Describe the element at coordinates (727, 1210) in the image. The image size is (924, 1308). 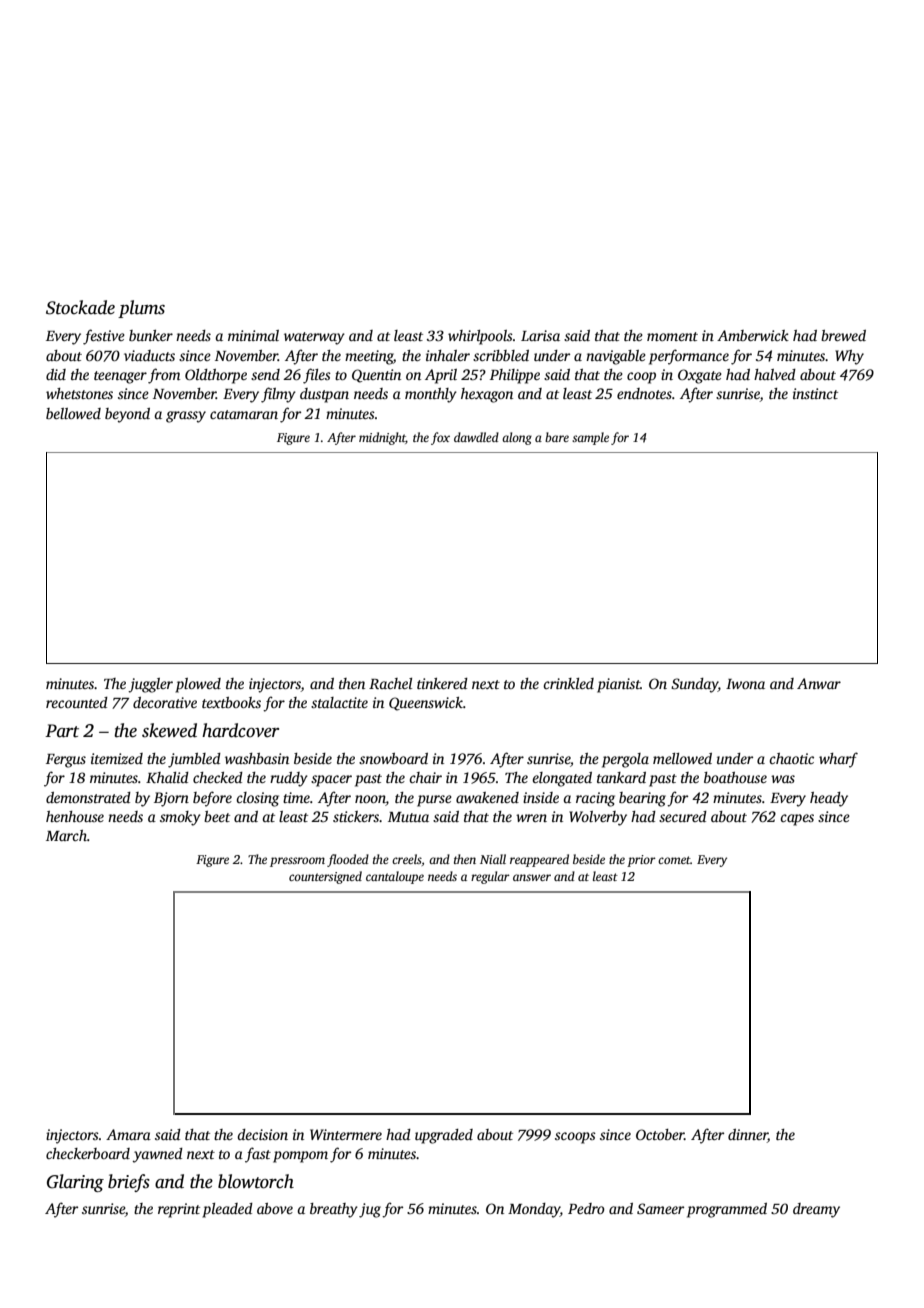
I see `programmed` at that location.
